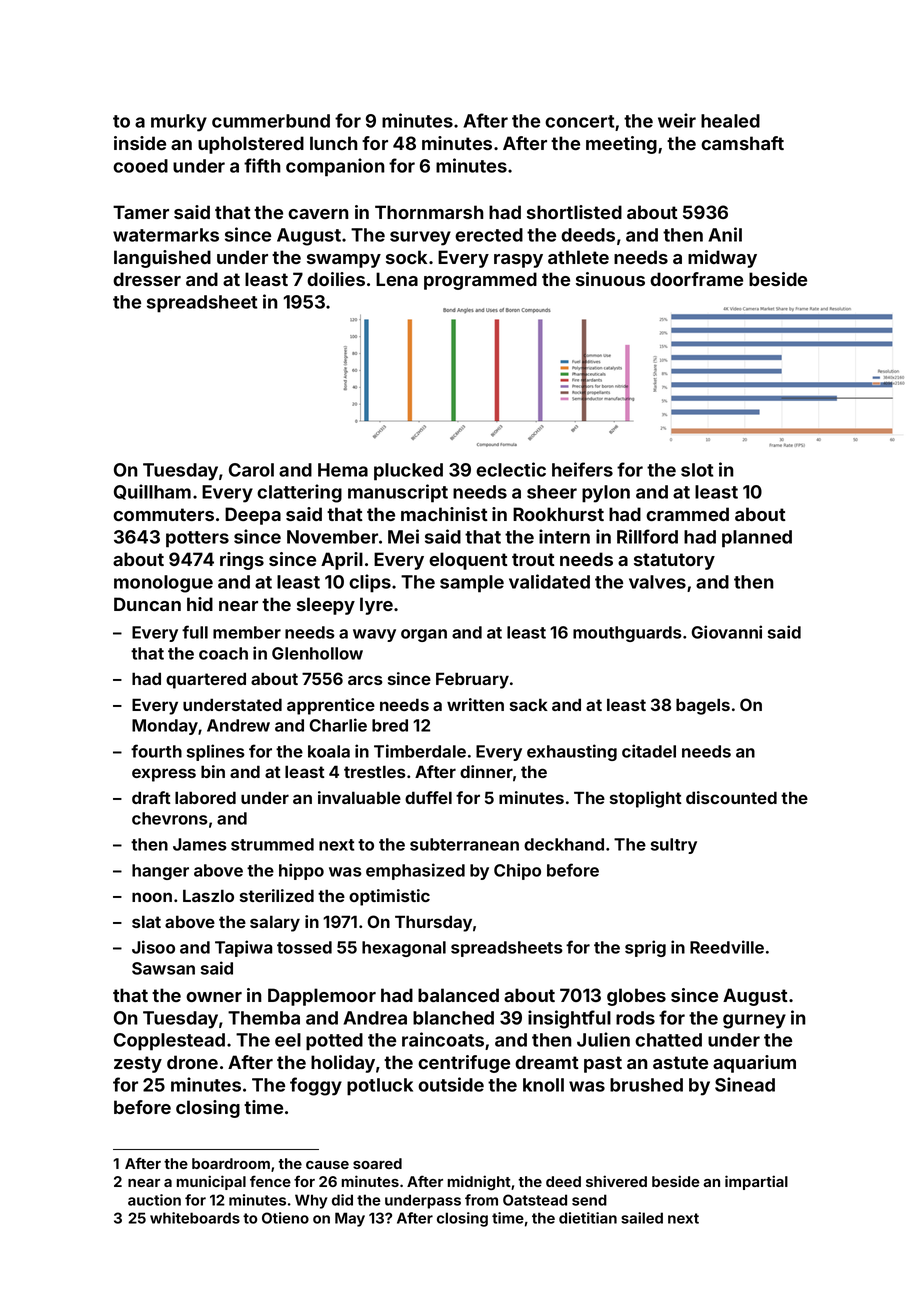 The image size is (924, 1308). I want to click on Otieno, so click(285, 1218).
